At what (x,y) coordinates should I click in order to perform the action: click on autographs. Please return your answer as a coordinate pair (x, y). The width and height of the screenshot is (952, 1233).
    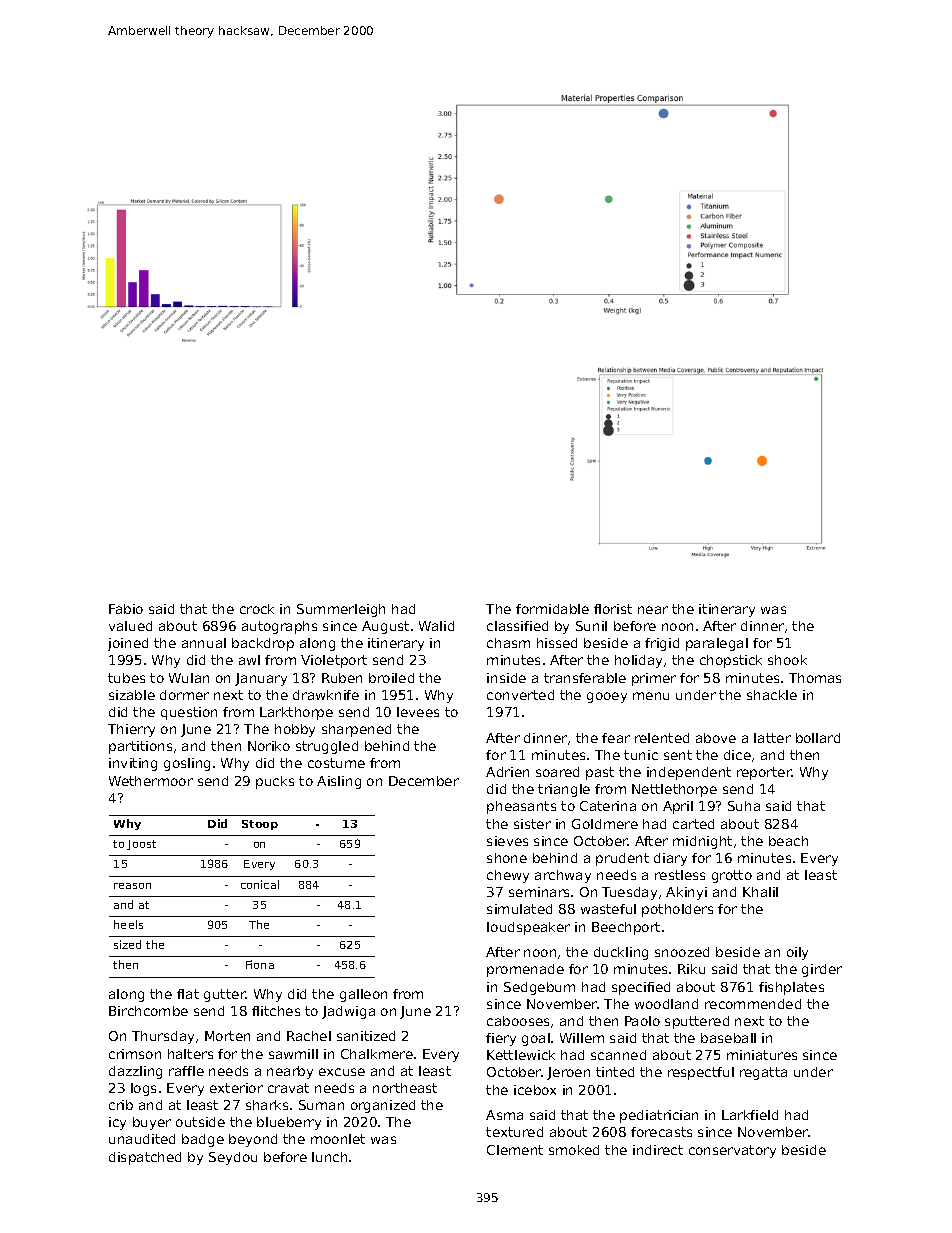
    Looking at the image, I should click on (279, 627).
